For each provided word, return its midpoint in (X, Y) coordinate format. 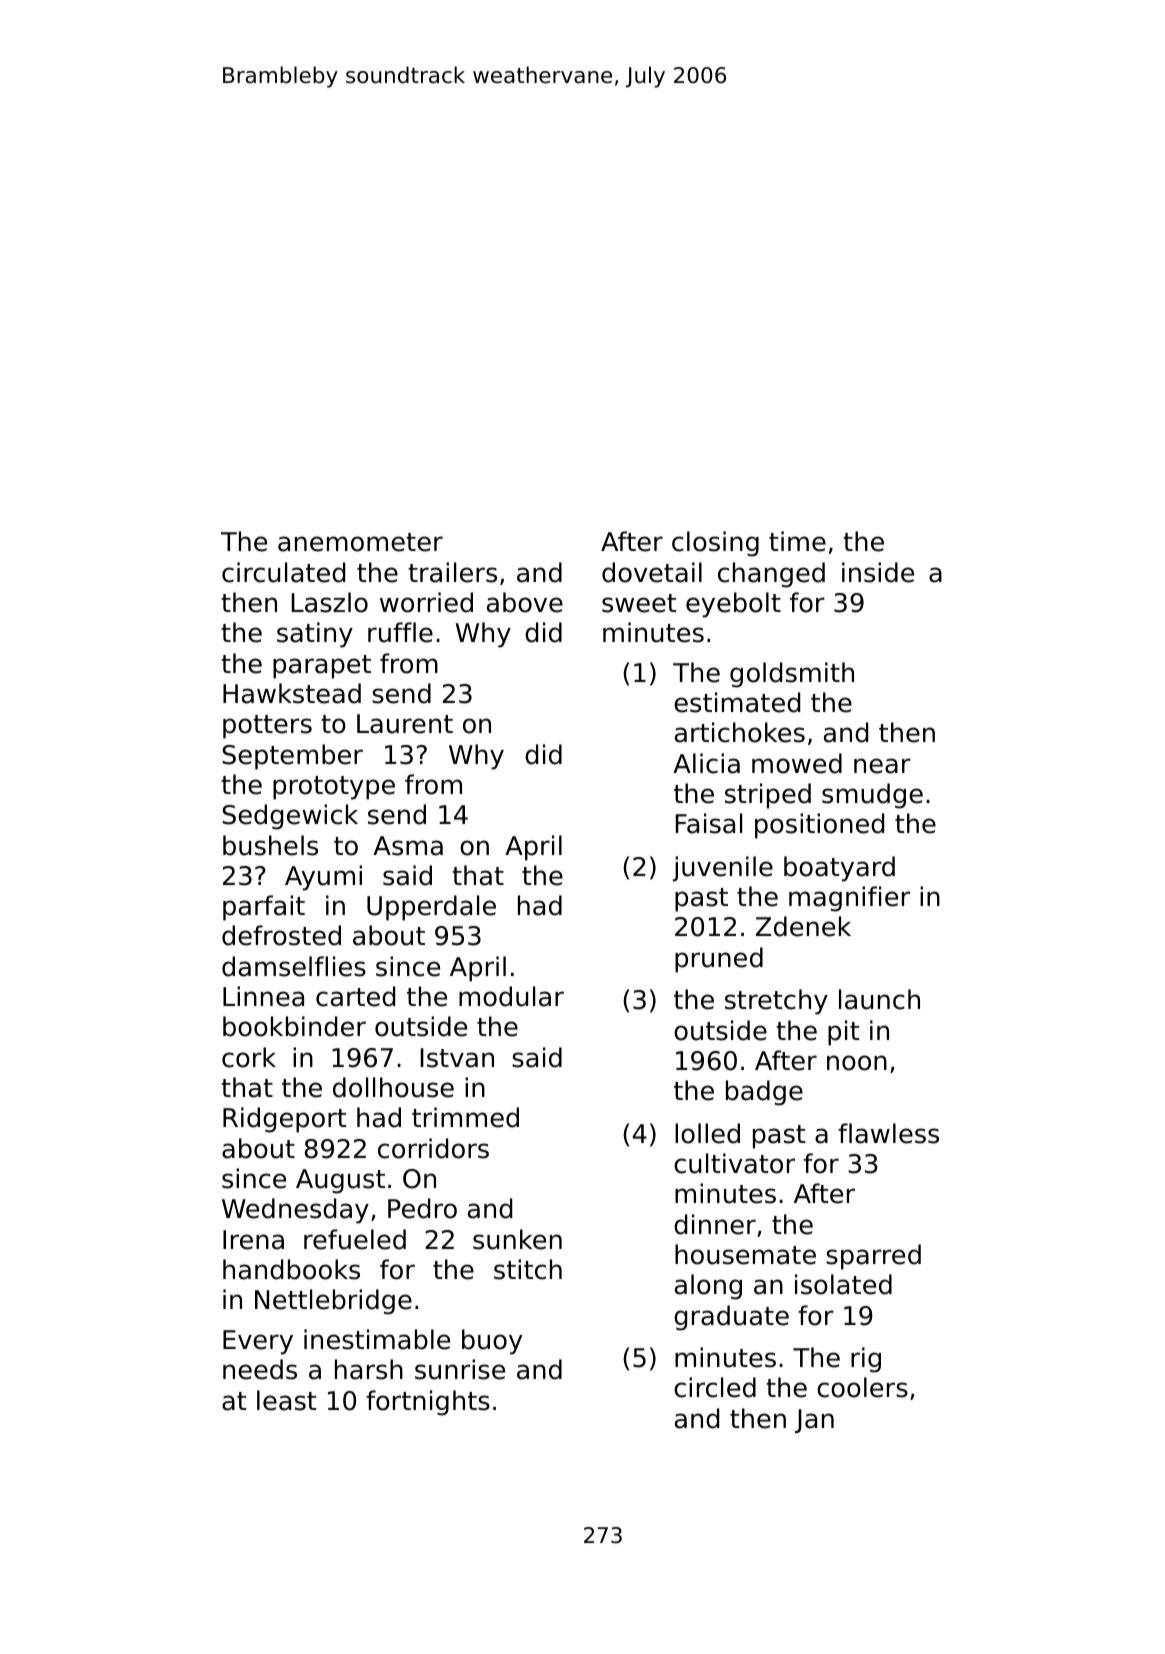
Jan (814, 1421)
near (882, 766)
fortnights (428, 1403)
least (286, 1400)
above (525, 602)
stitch (528, 1269)
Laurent (405, 724)
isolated (843, 1284)
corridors (433, 1148)
